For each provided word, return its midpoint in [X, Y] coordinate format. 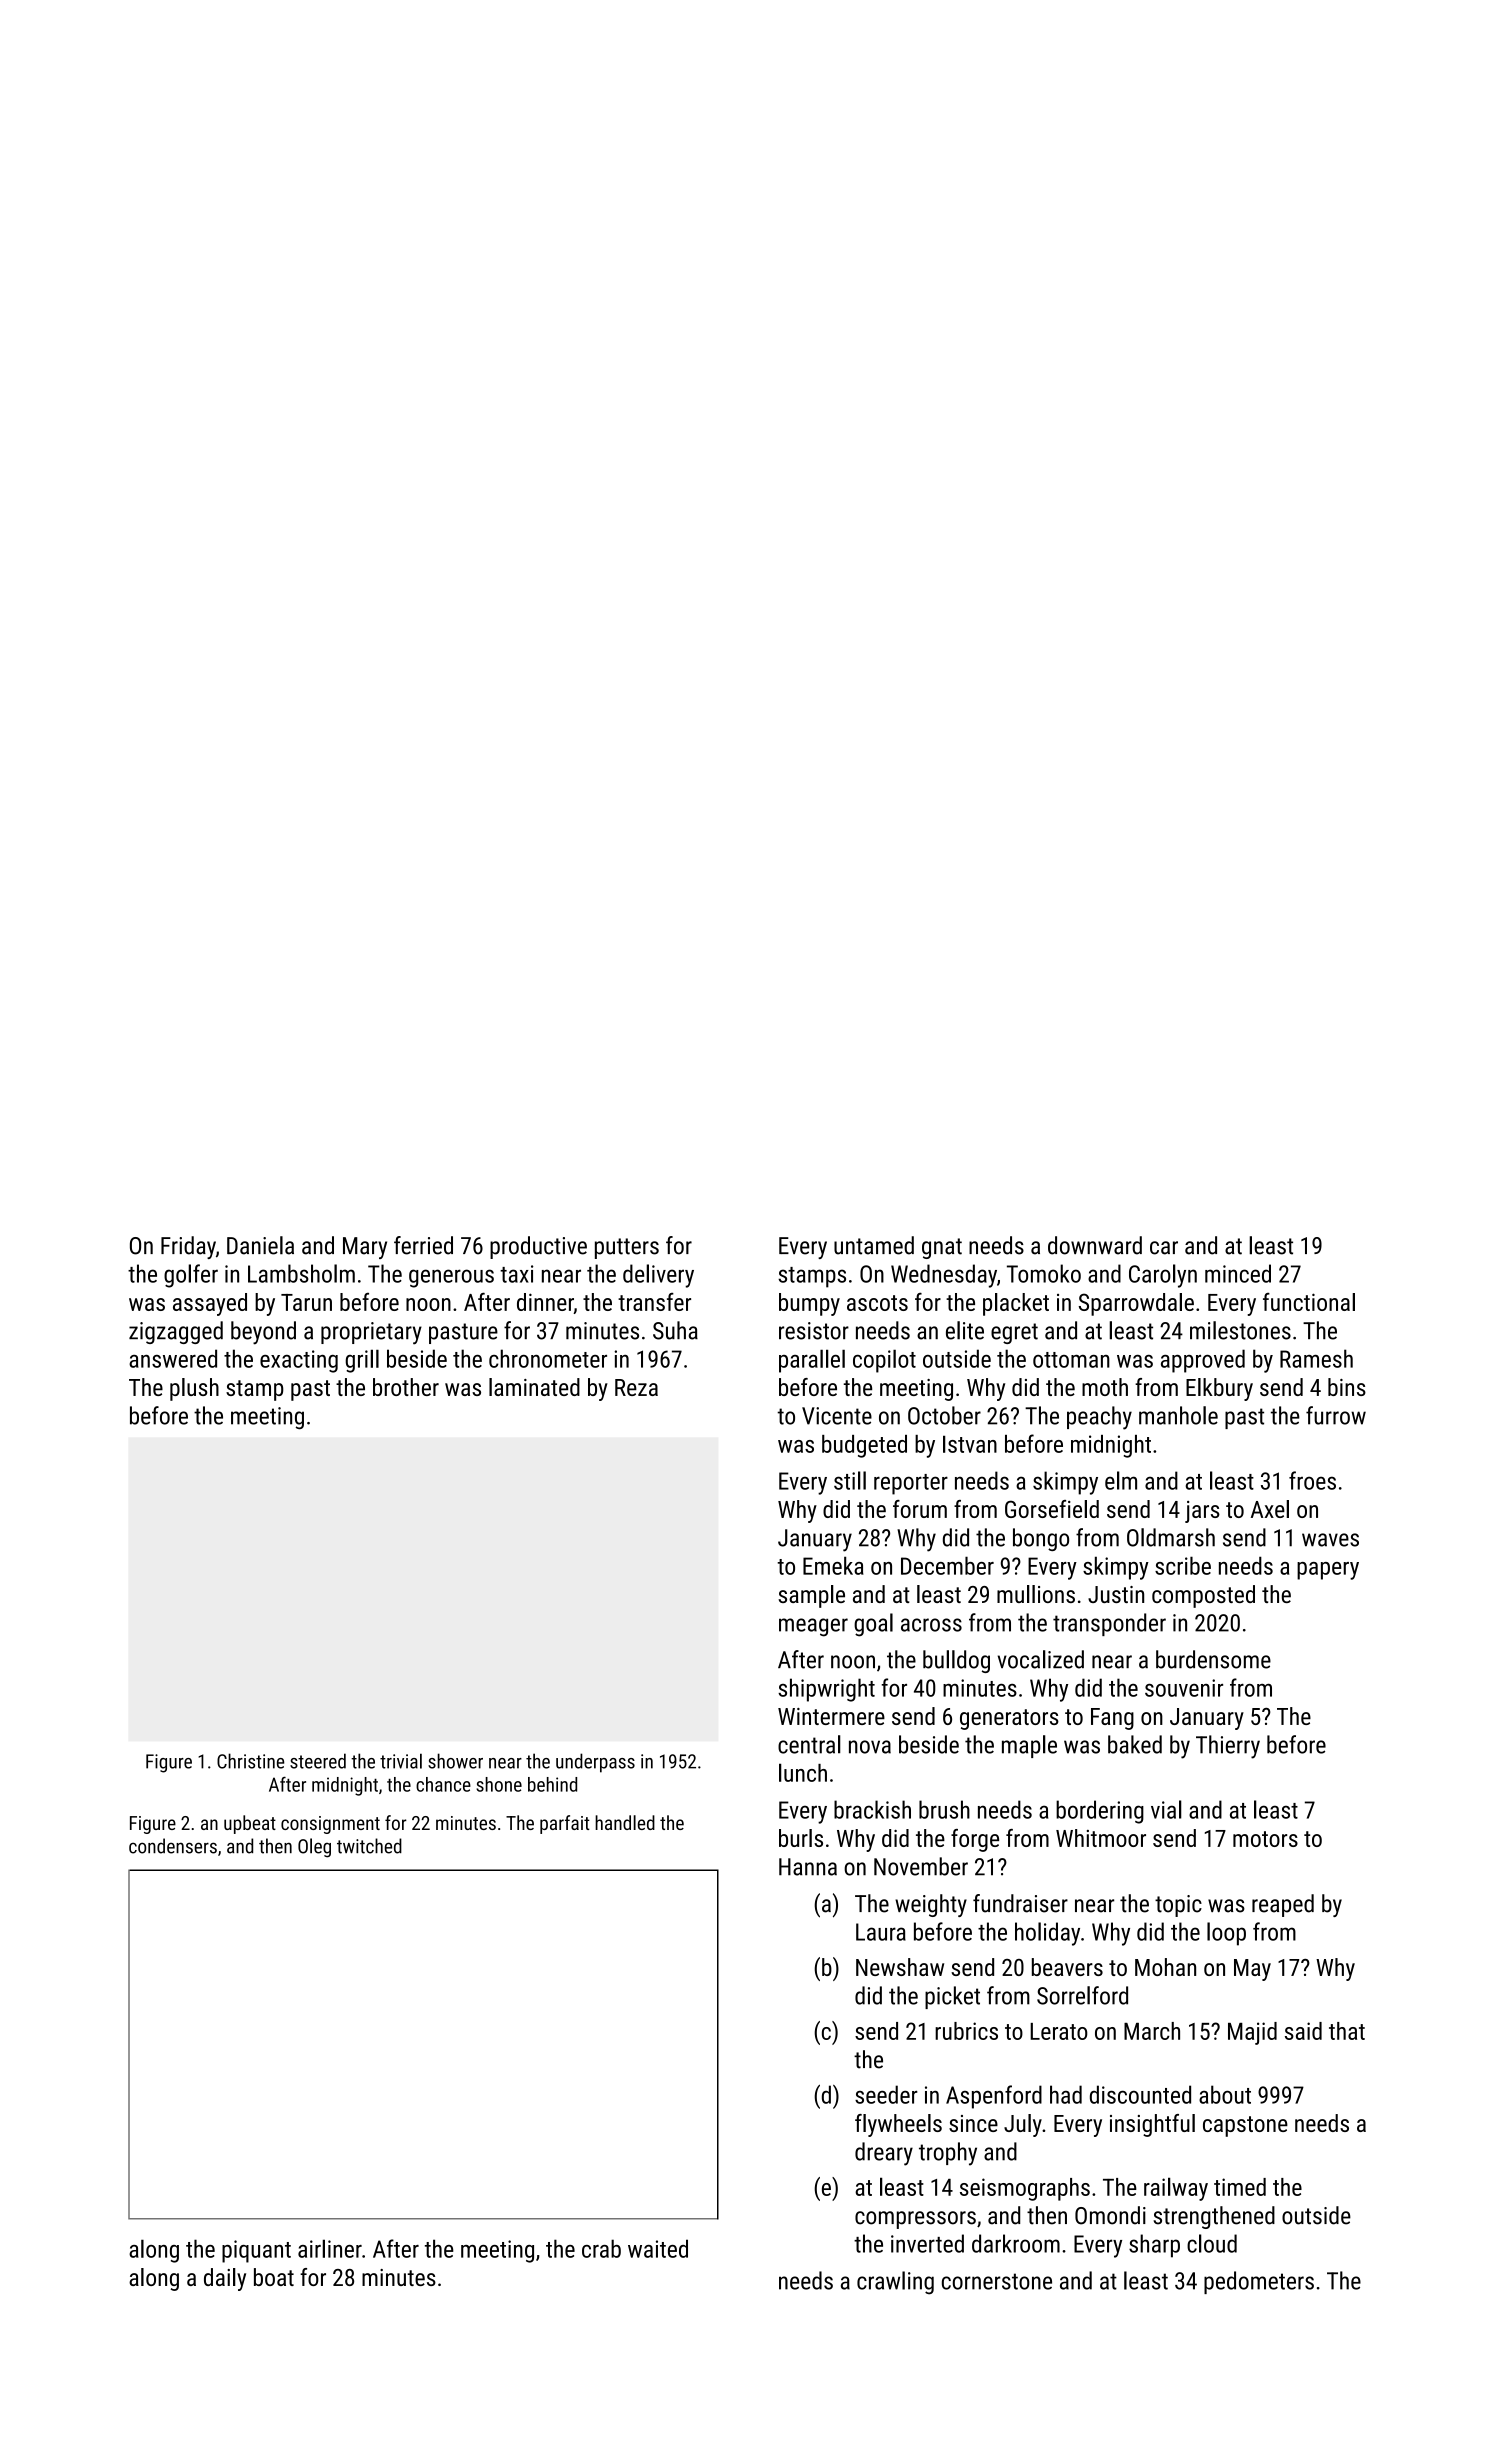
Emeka [833, 1565]
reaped [1283, 1905]
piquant [256, 2251]
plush [194, 1389]
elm [1121, 1480]
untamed [874, 1245]
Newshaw [900, 1967]
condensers [173, 1846]
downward [1095, 1245]
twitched [369, 1846]
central [809, 1744]
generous [451, 1278]
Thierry [1228, 1747]
